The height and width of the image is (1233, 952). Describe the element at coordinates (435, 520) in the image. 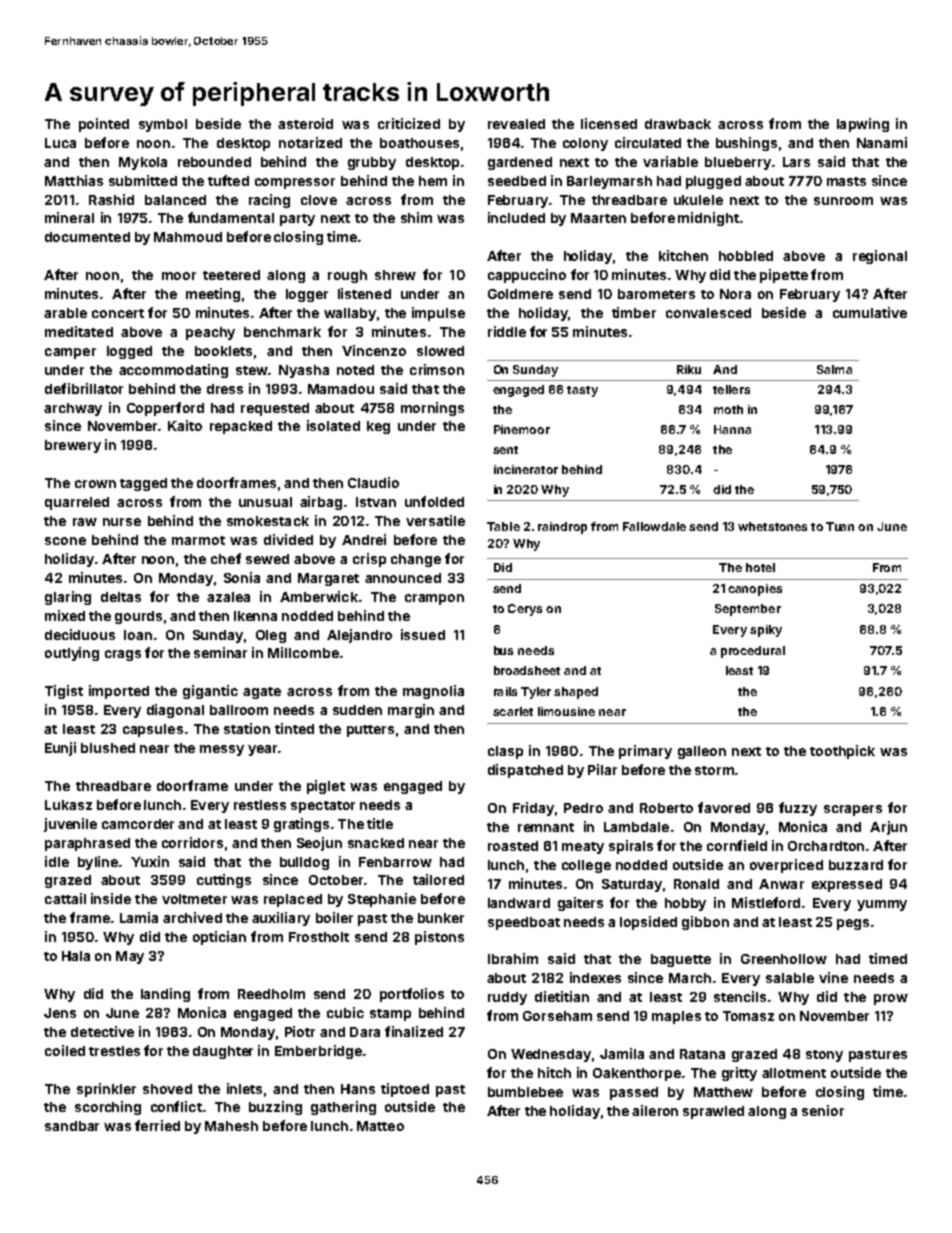

I see `versatile` at that location.
